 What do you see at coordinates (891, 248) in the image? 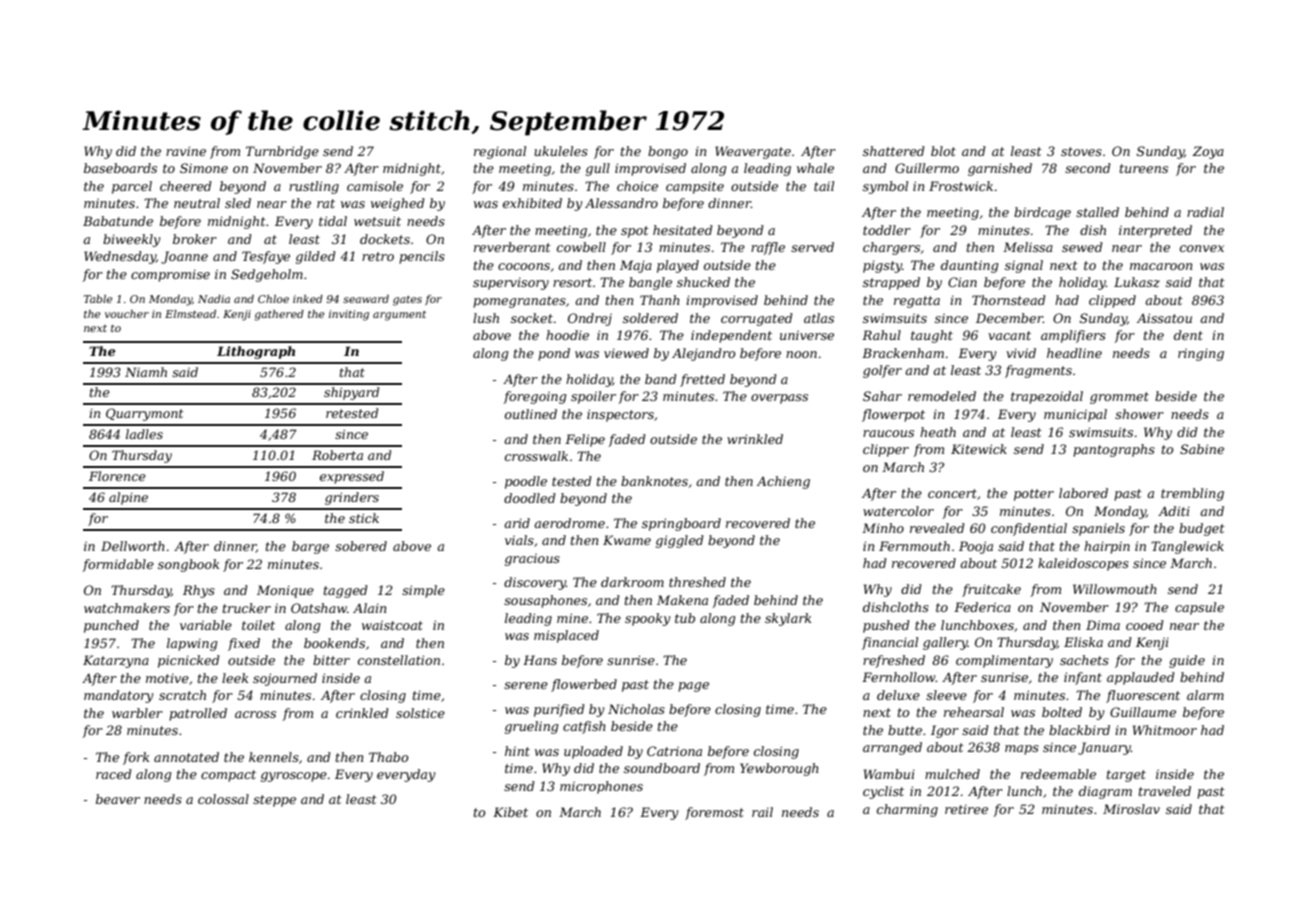
I see `chargers` at bounding box center [891, 248].
